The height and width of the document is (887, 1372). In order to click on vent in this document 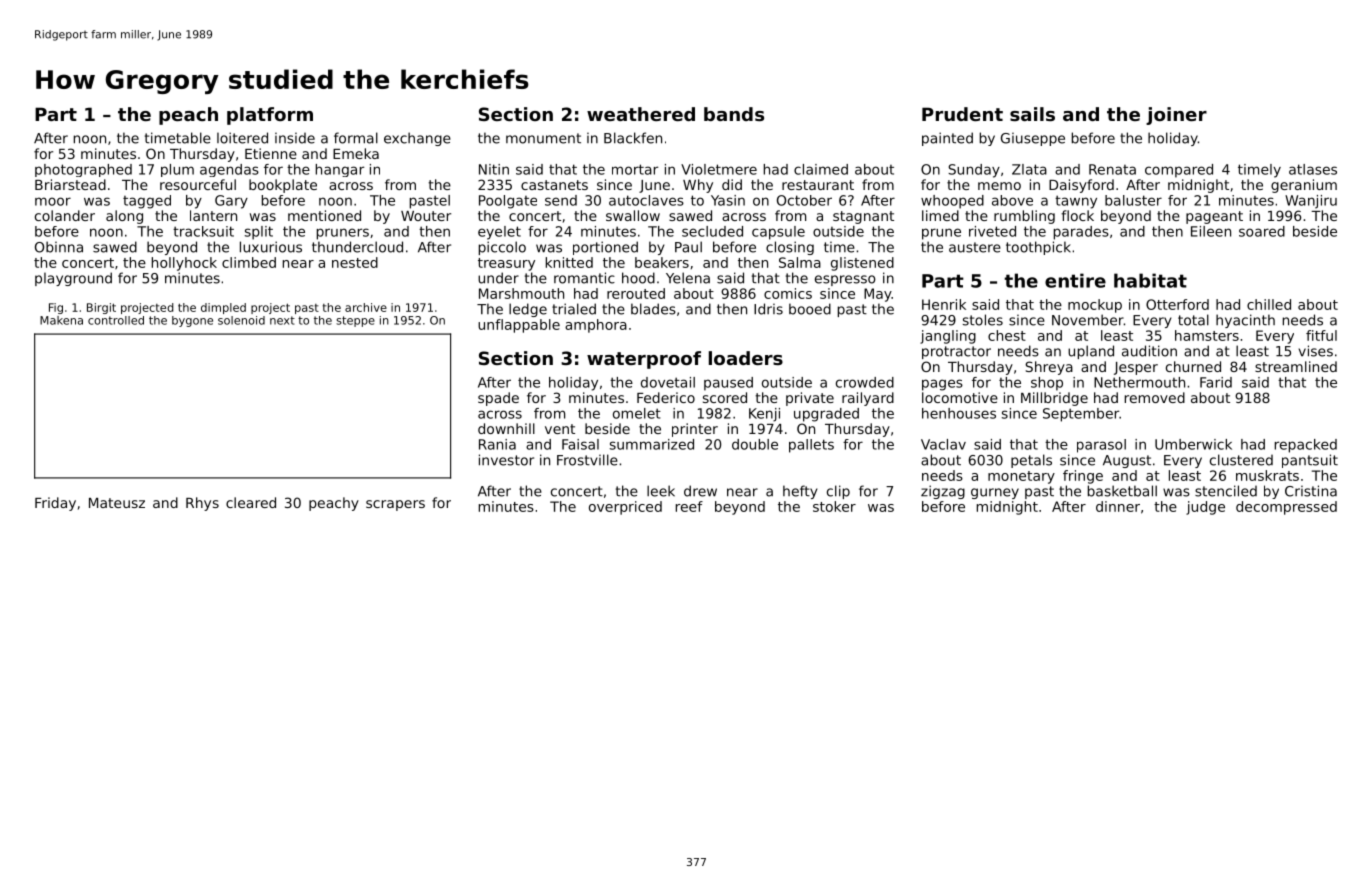, I will do `click(560, 429)`.
